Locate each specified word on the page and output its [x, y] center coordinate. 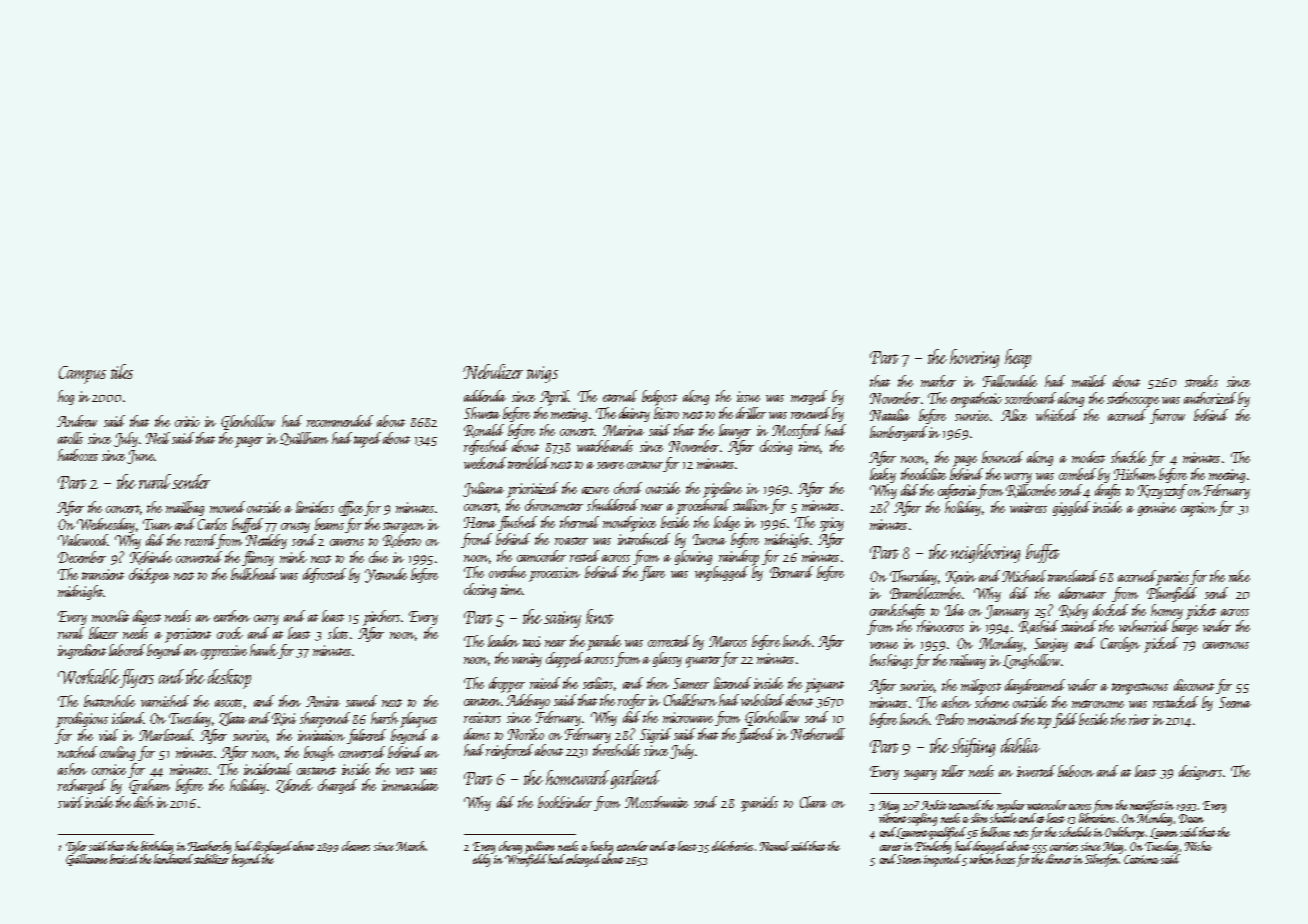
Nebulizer [493, 371]
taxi [532, 641]
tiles [122, 371]
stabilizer [211, 859]
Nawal [774, 846]
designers [1200, 772]
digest [147, 617]
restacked [1175, 702]
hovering [974, 358]
